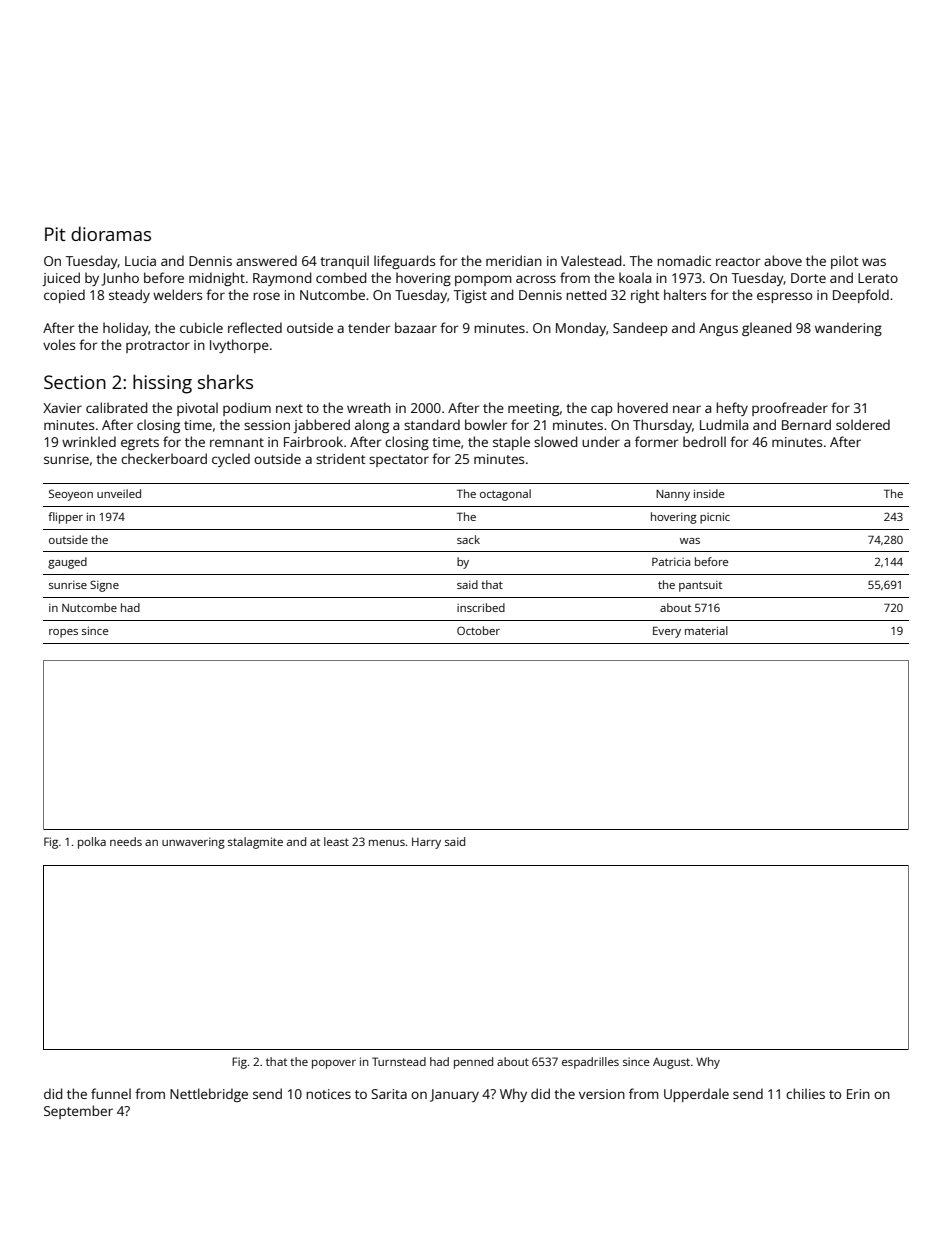  What do you see at coordinates (140, 261) in the screenshot?
I see `Lucia` at bounding box center [140, 261].
